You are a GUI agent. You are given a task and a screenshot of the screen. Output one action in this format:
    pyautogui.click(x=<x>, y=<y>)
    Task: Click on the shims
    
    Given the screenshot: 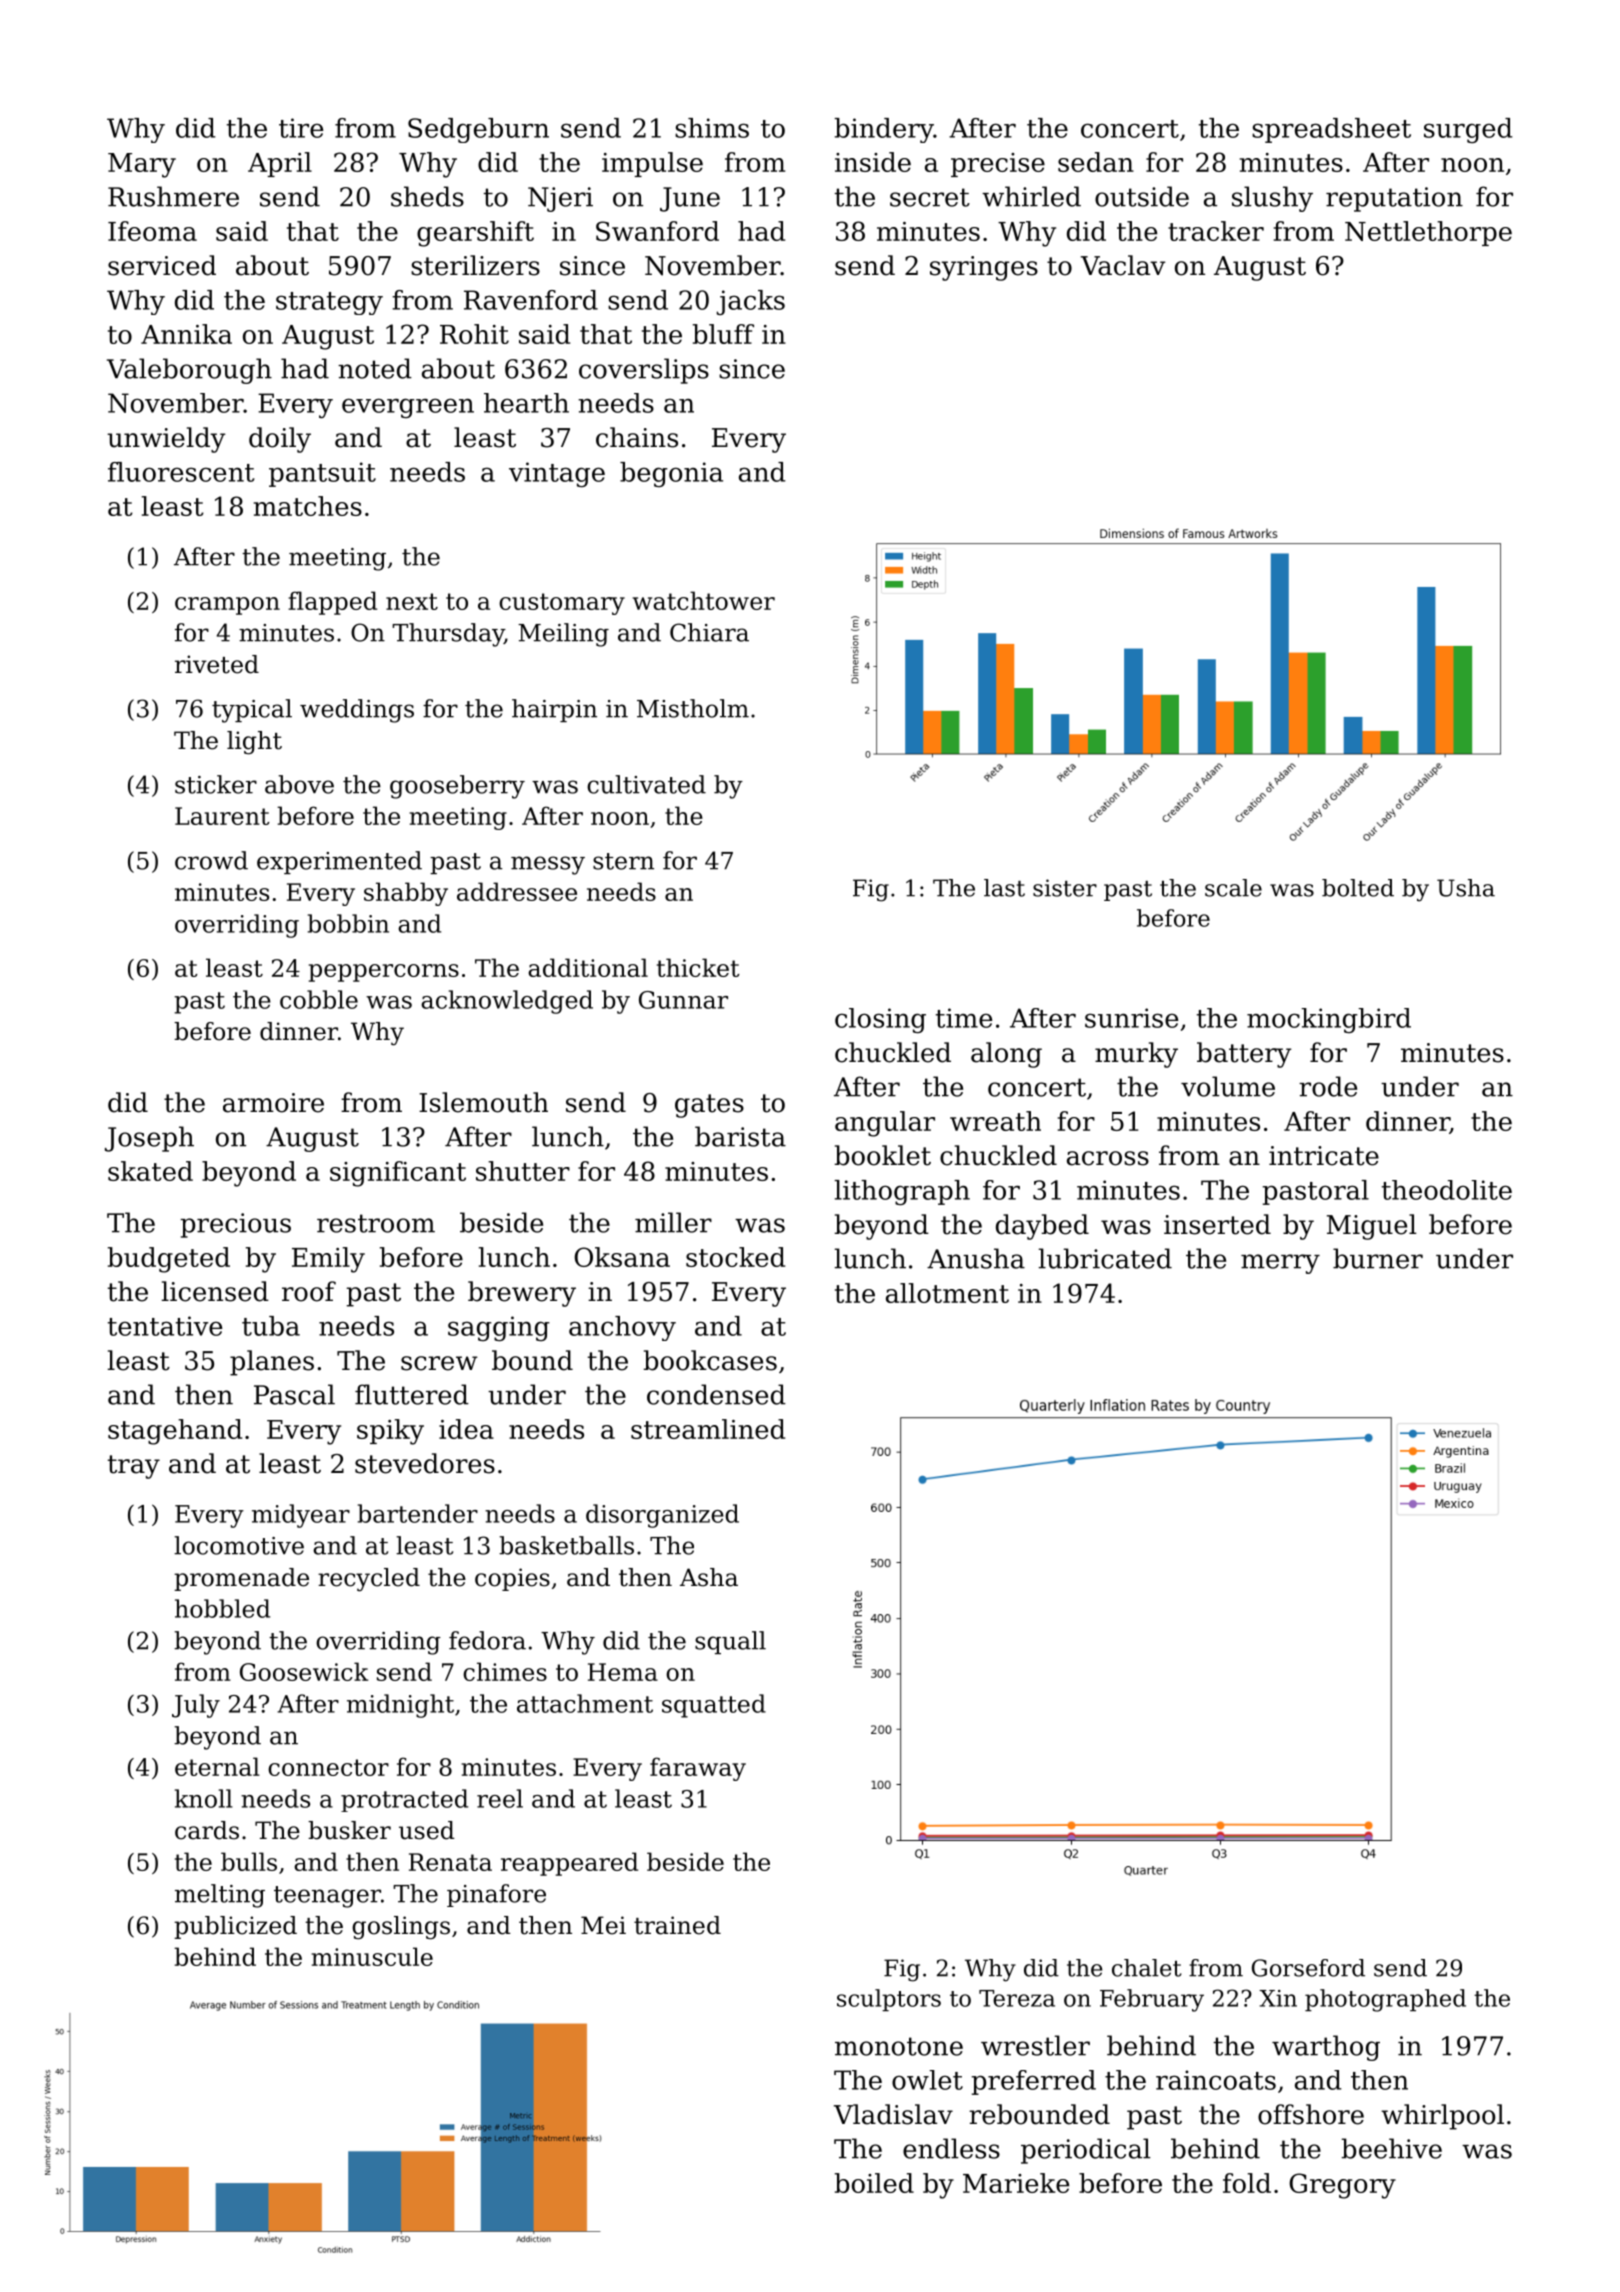 What is the action you would take?
    pyautogui.click(x=712, y=128)
